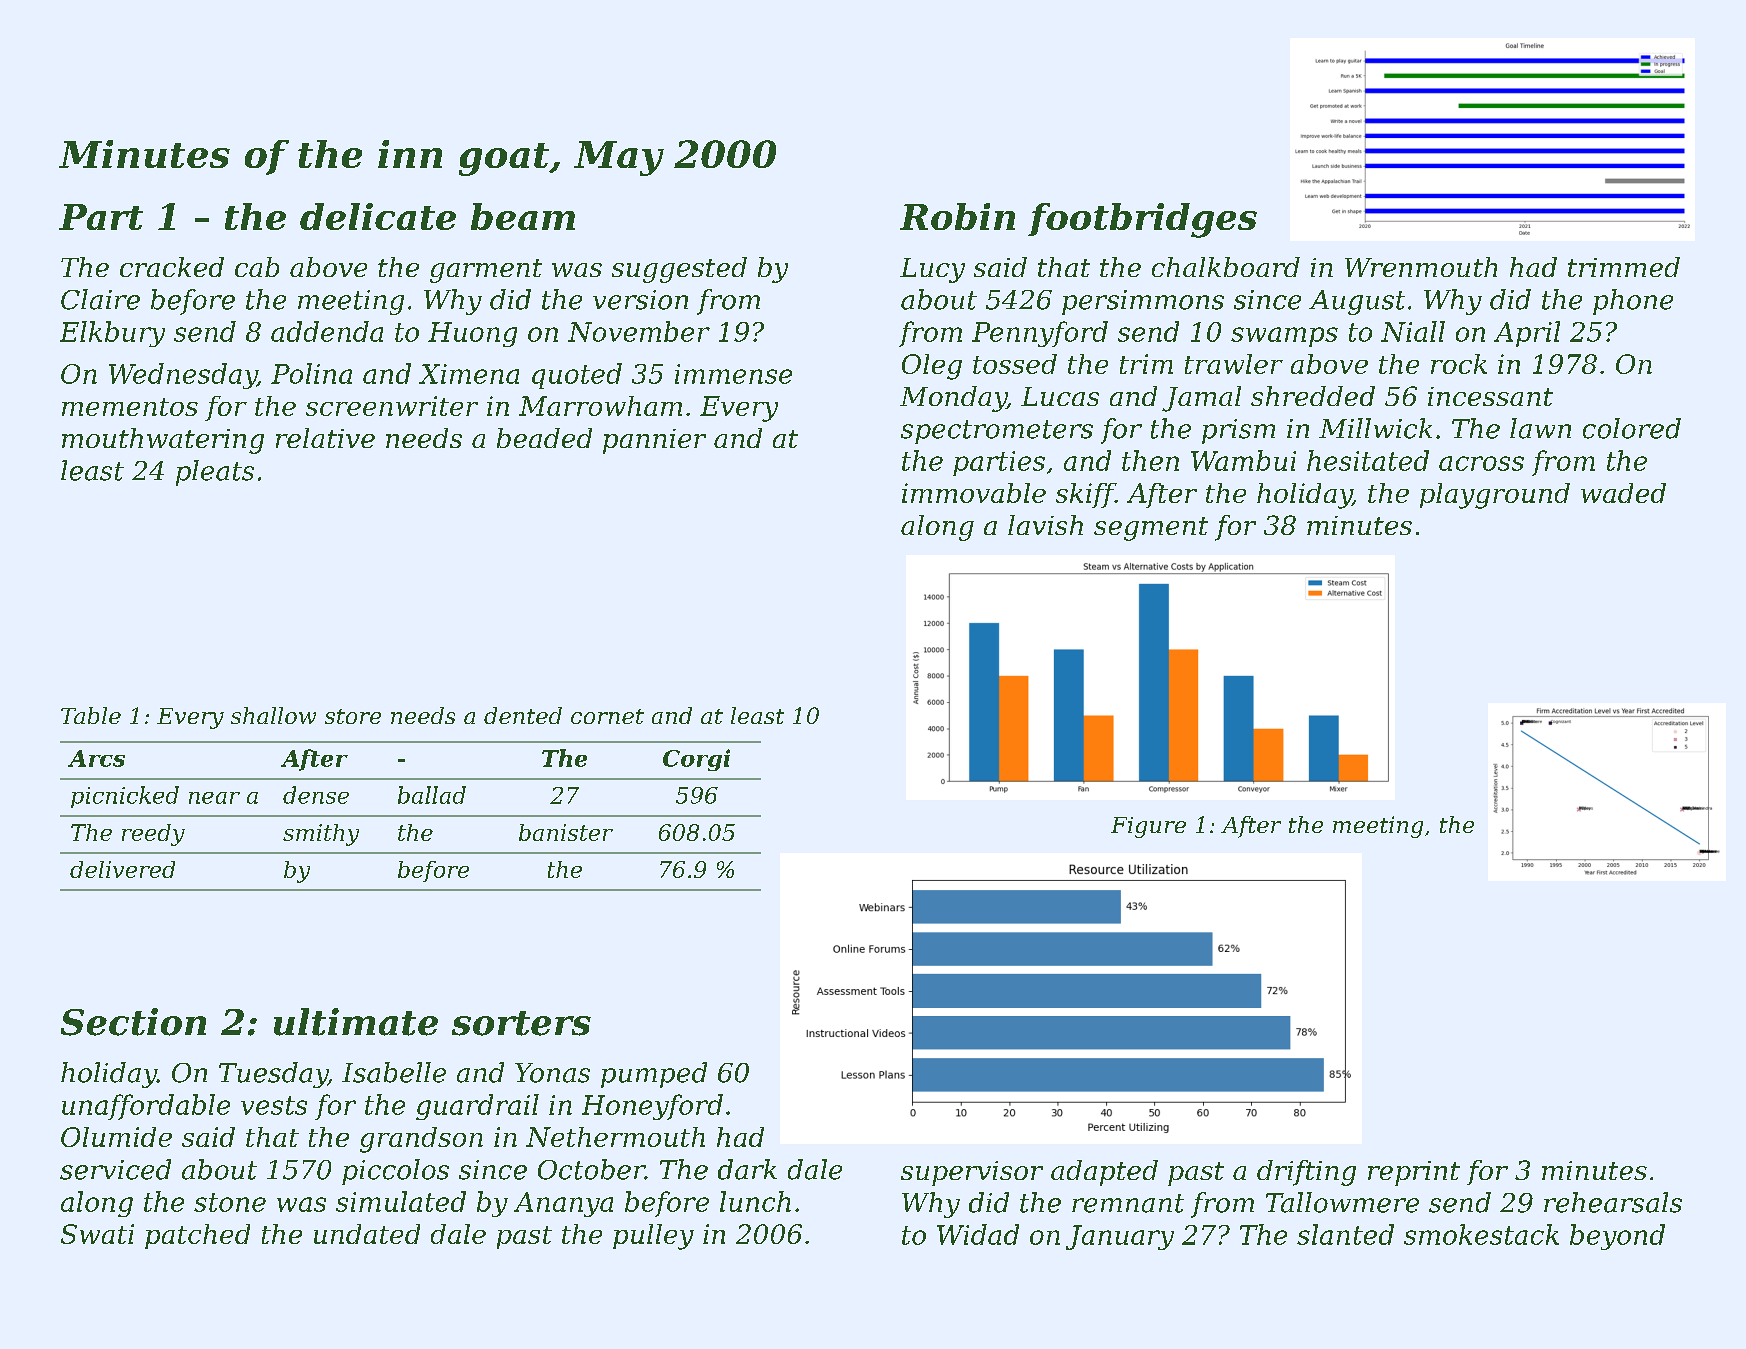 Image resolution: width=1746 pixels, height=1349 pixels. I want to click on reprint, so click(1414, 1173).
